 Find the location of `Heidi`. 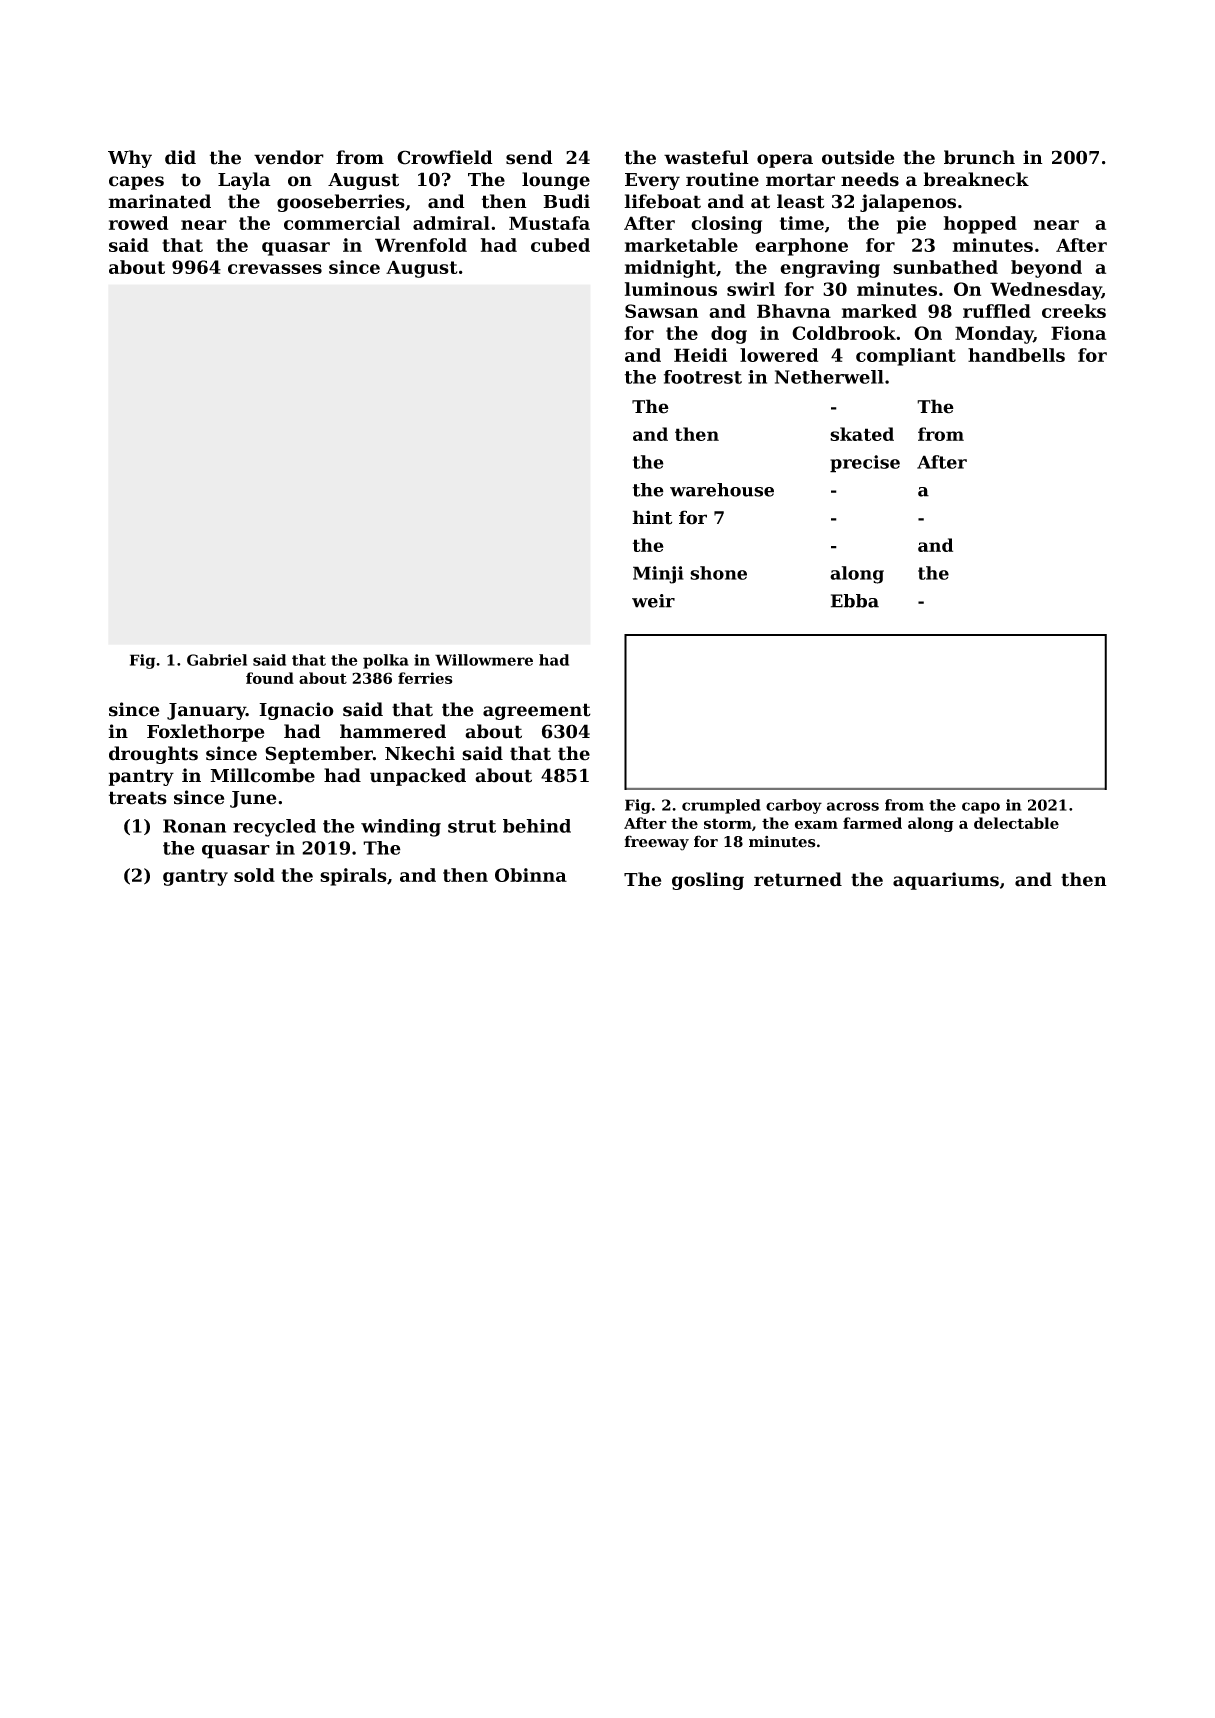

Heidi is located at coordinates (700, 355).
